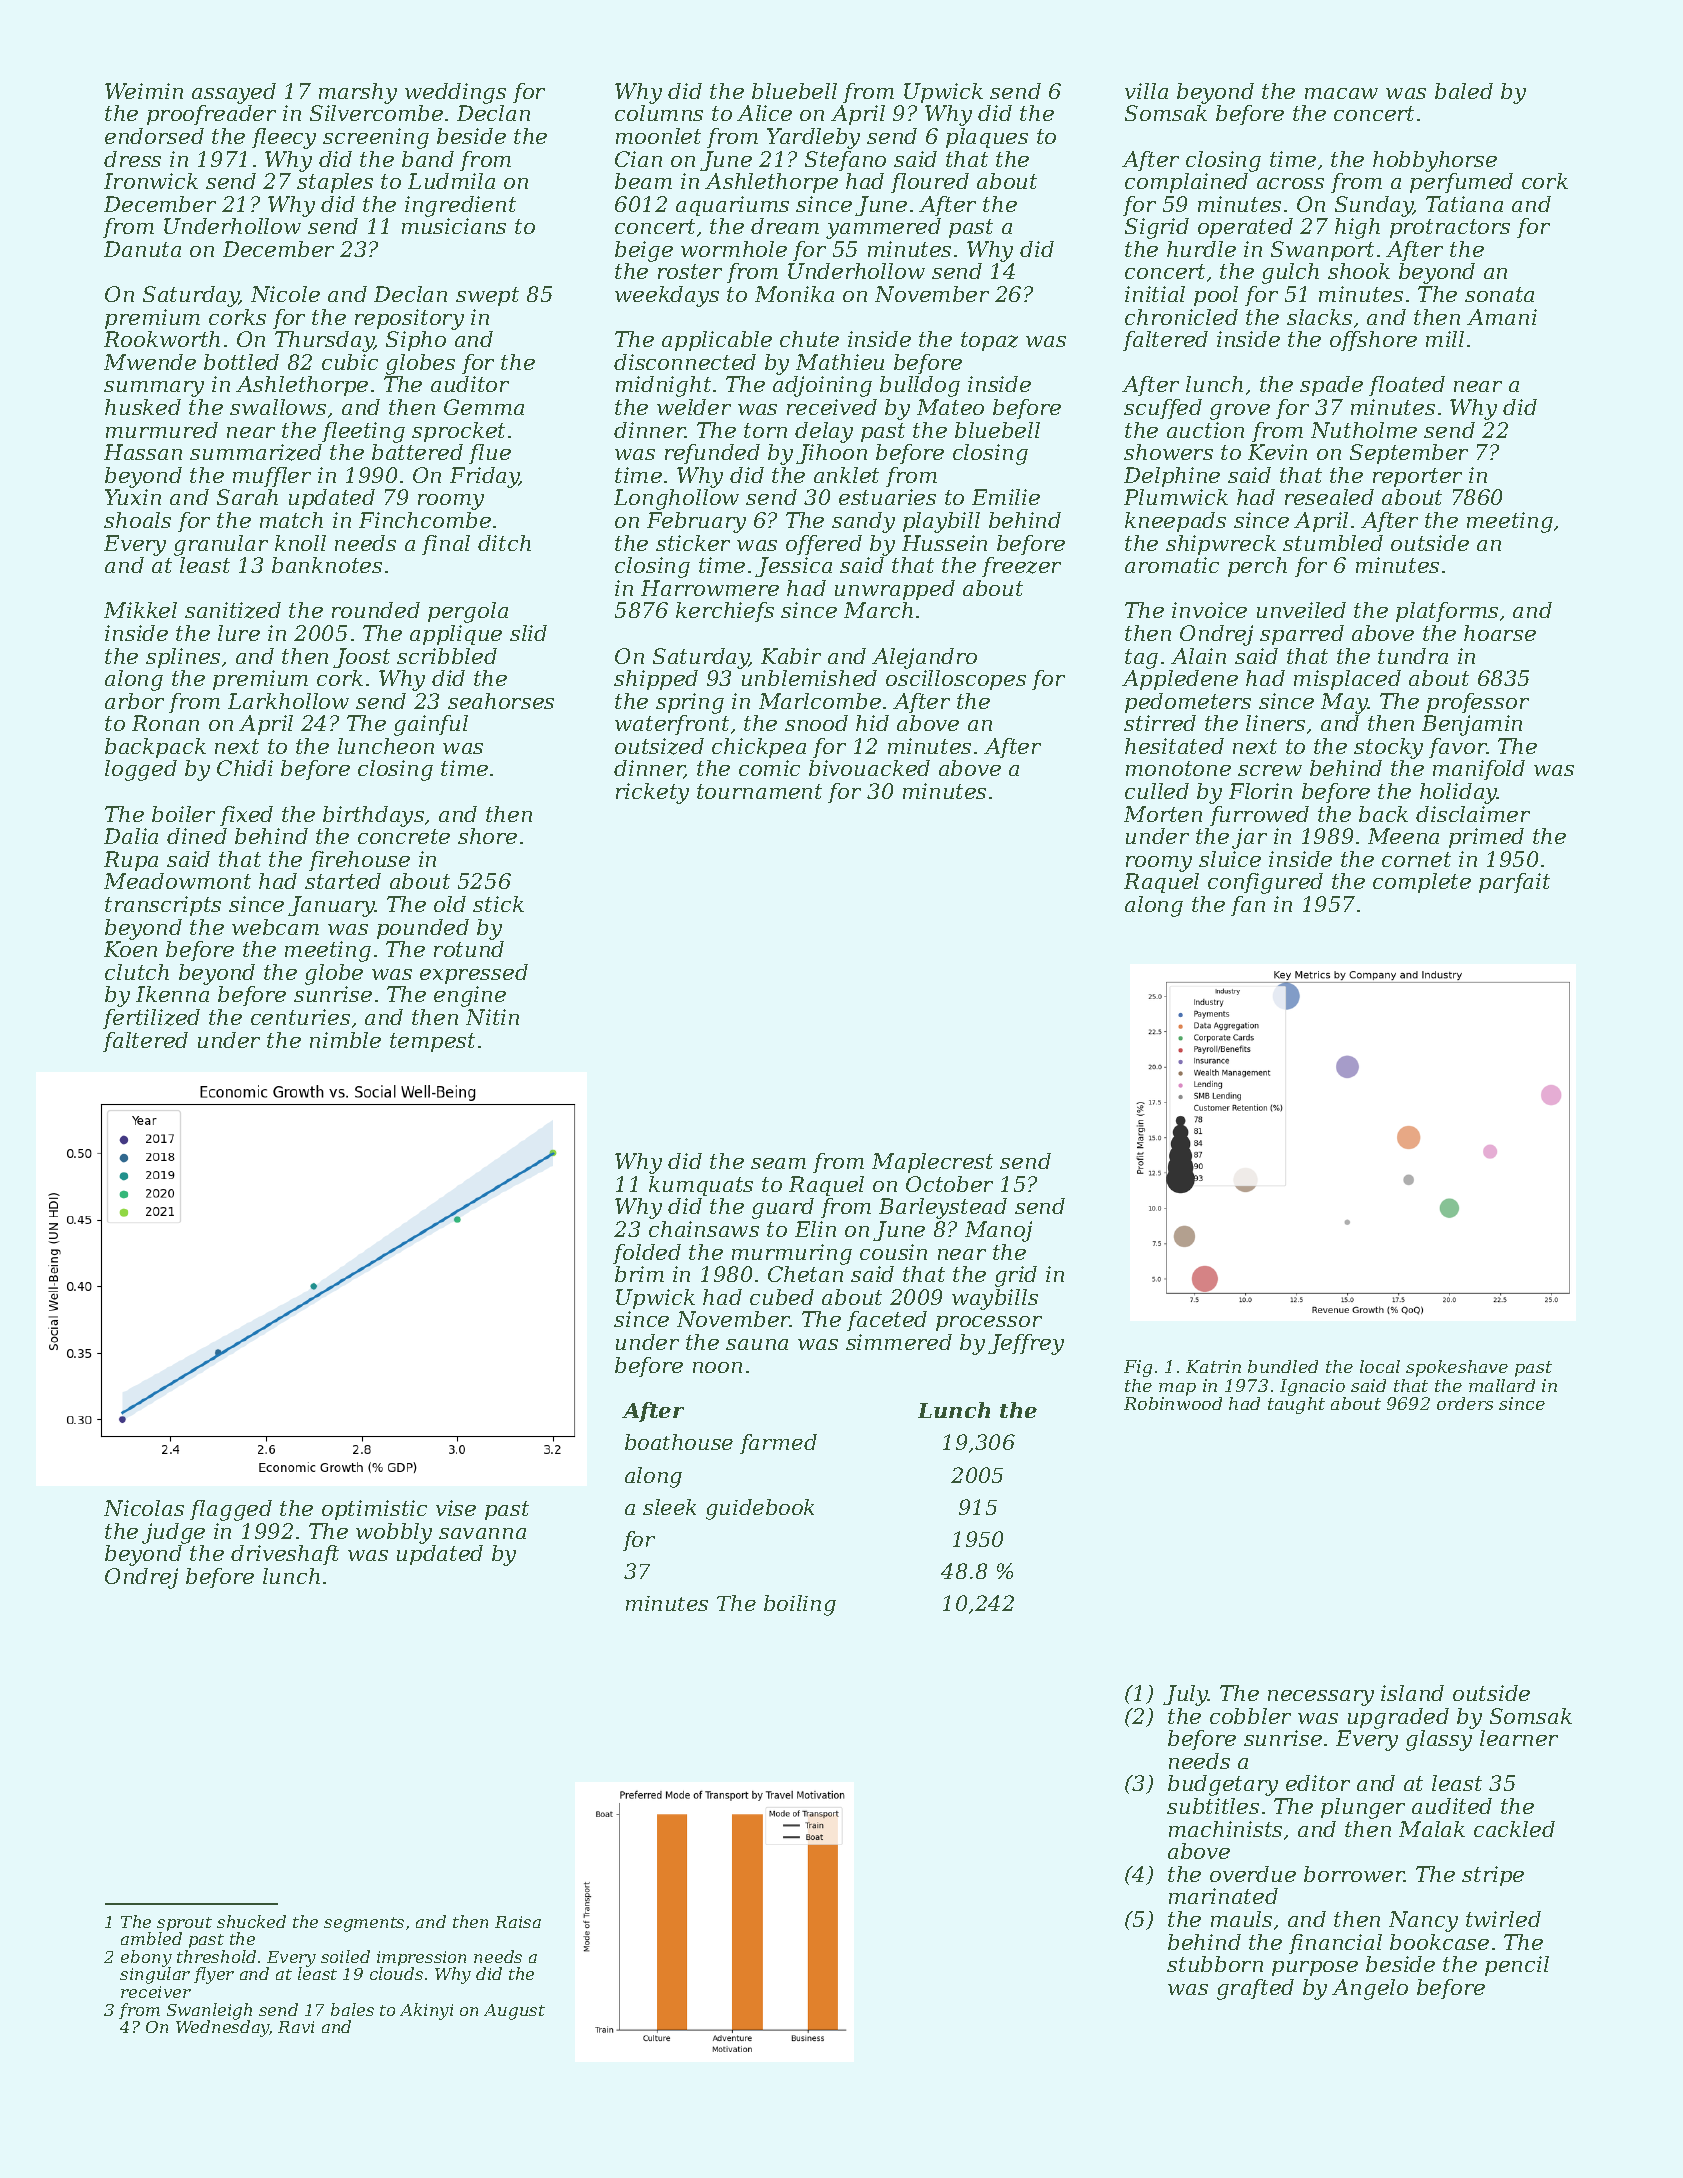 This image has width=1683, height=2178. Describe the element at coordinates (1499, 294) in the image. I see `sonata` at that location.
